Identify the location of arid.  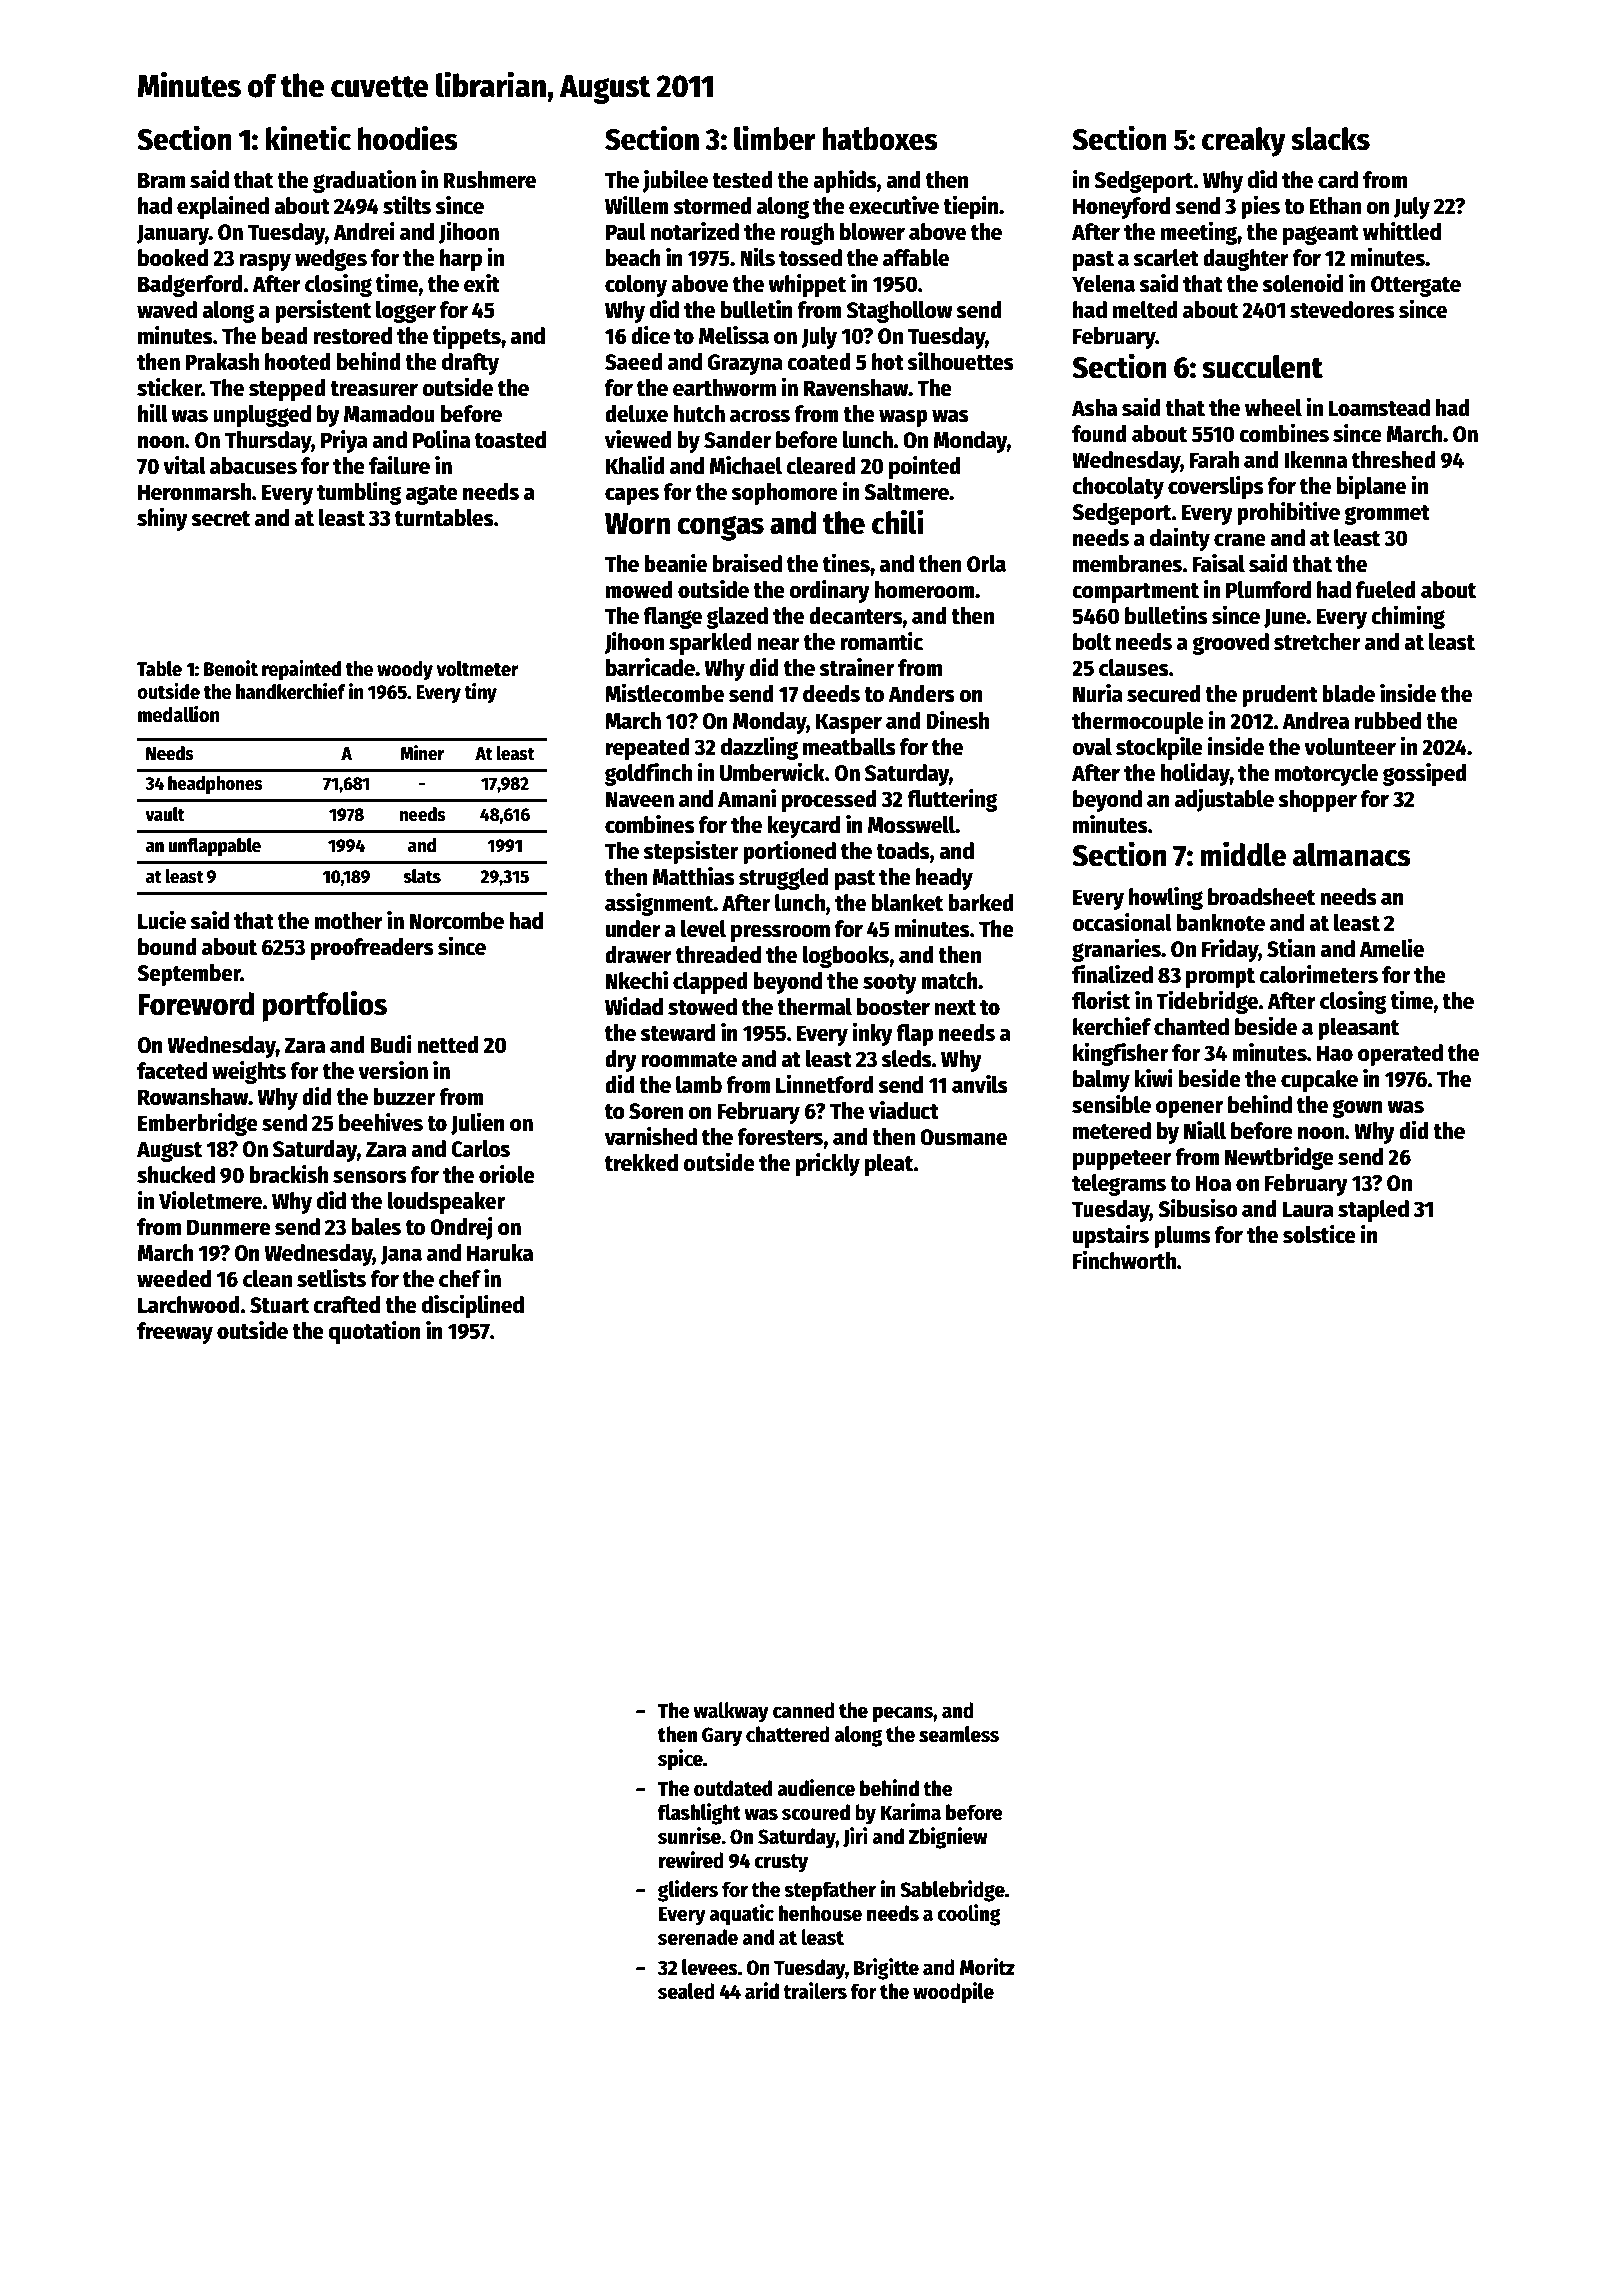
(762, 1991).
